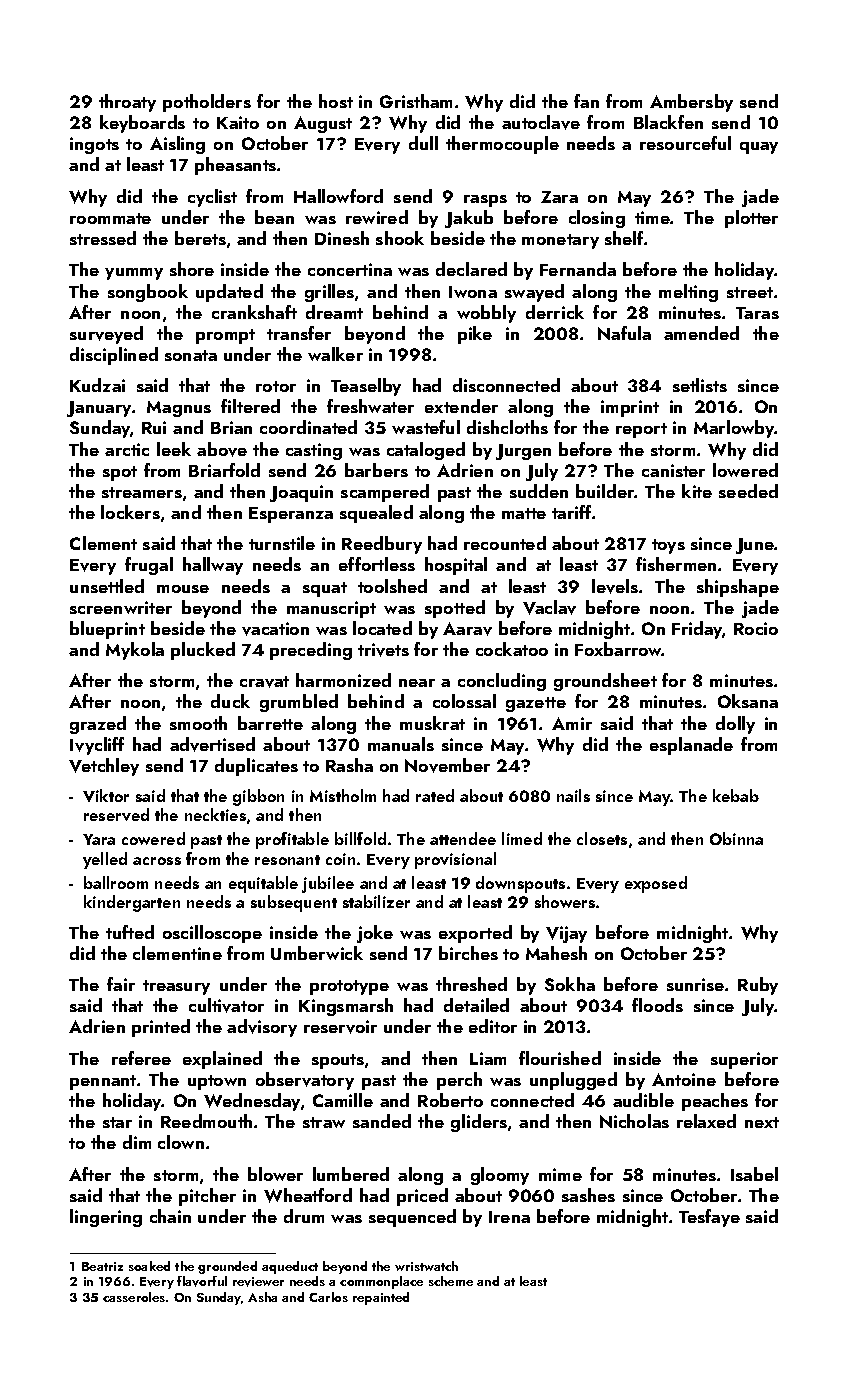 The height and width of the screenshot is (1400, 849). What do you see at coordinates (121, 984) in the screenshot?
I see `fair` at bounding box center [121, 984].
